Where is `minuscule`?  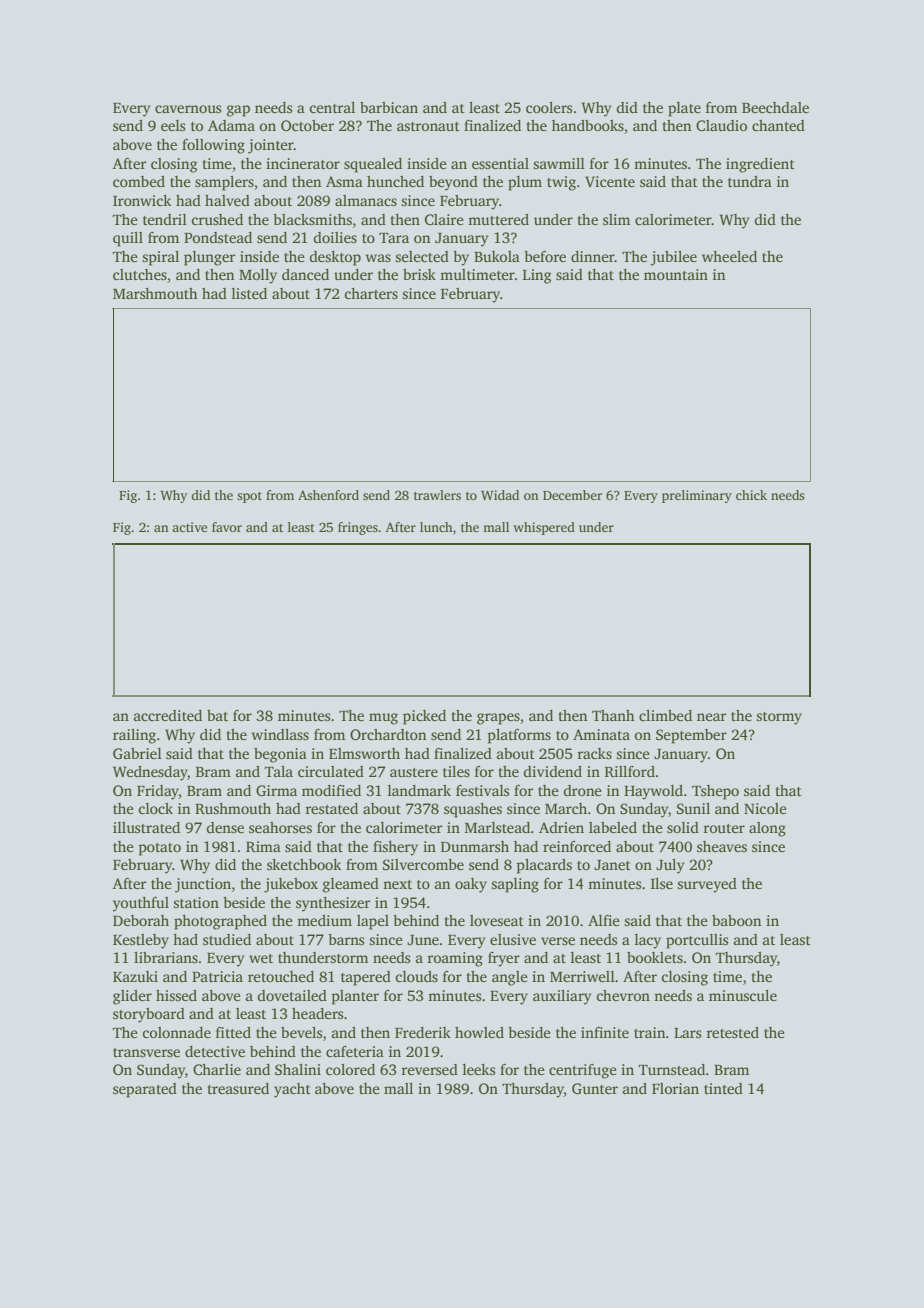
minuscule is located at coordinates (743, 995).
